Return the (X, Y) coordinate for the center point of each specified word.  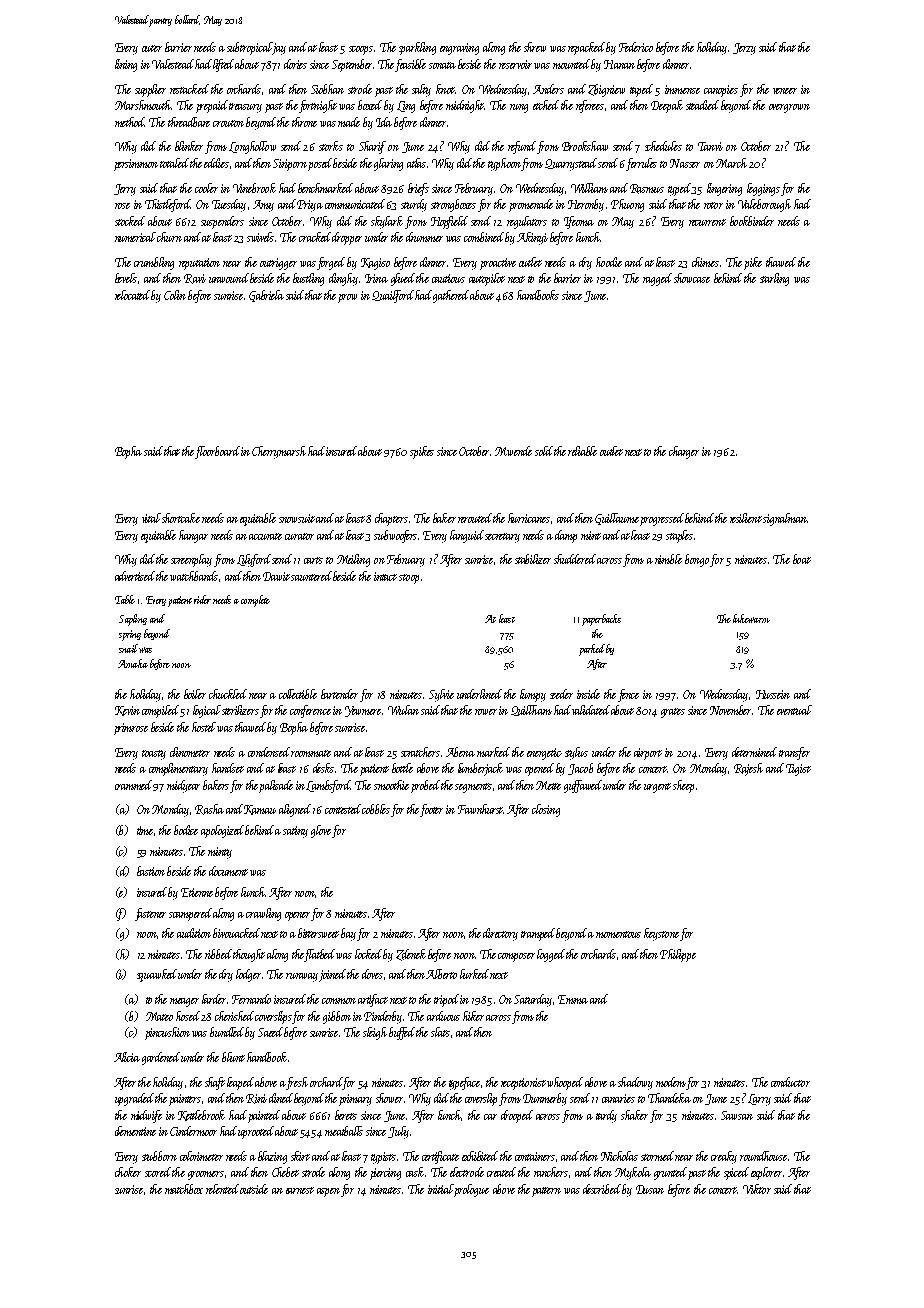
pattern (546, 1192)
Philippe (678, 955)
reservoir (515, 64)
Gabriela (266, 296)
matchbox (184, 1189)
